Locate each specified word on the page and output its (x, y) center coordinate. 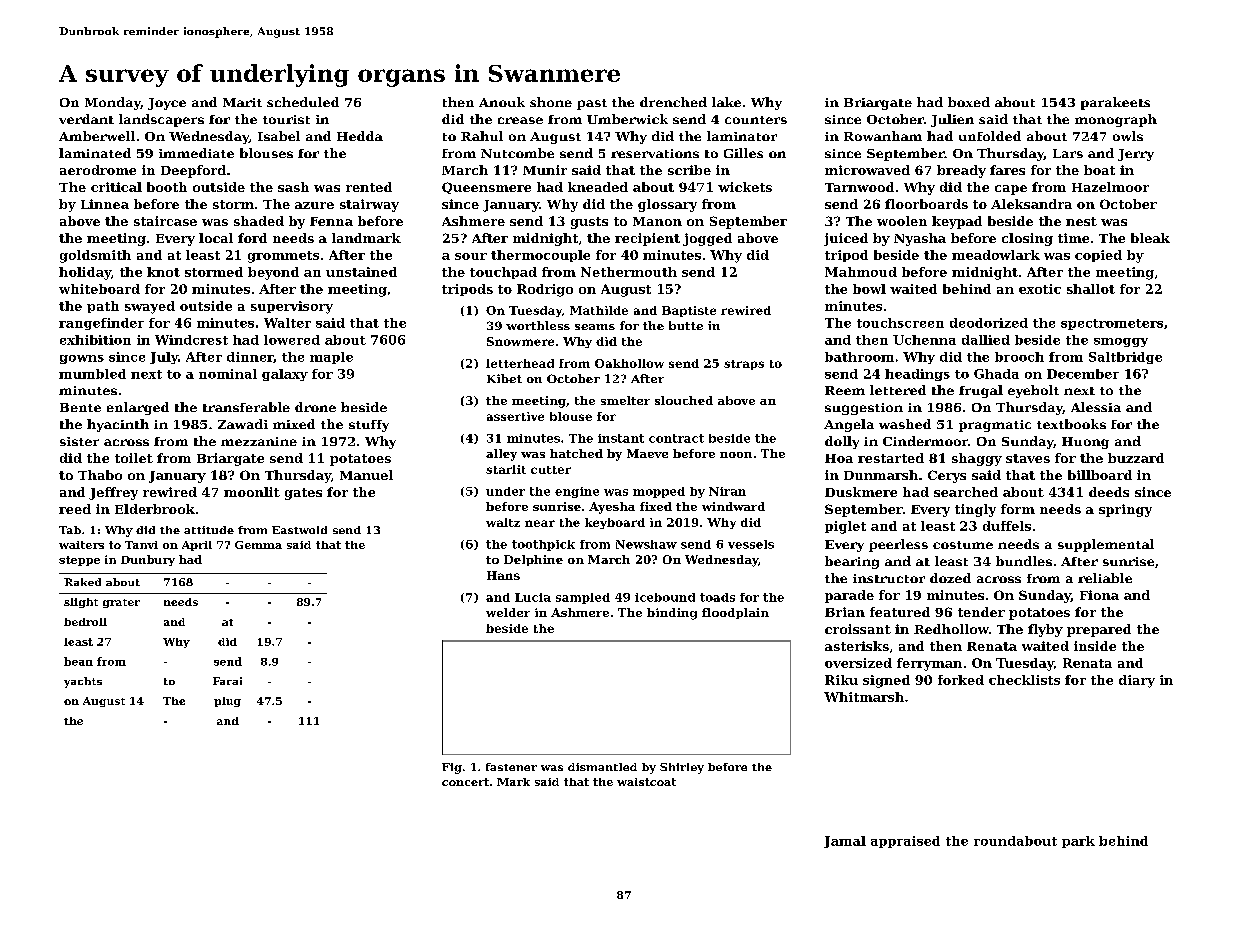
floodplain (735, 613)
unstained (361, 272)
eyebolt (1033, 391)
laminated (95, 153)
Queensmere (486, 188)
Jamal (845, 842)
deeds (1109, 492)
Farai (227, 681)
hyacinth (118, 425)
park (1078, 842)
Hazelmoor (1110, 187)
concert (465, 782)
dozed (950, 578)
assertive (515, 416)
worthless (538, 325)
